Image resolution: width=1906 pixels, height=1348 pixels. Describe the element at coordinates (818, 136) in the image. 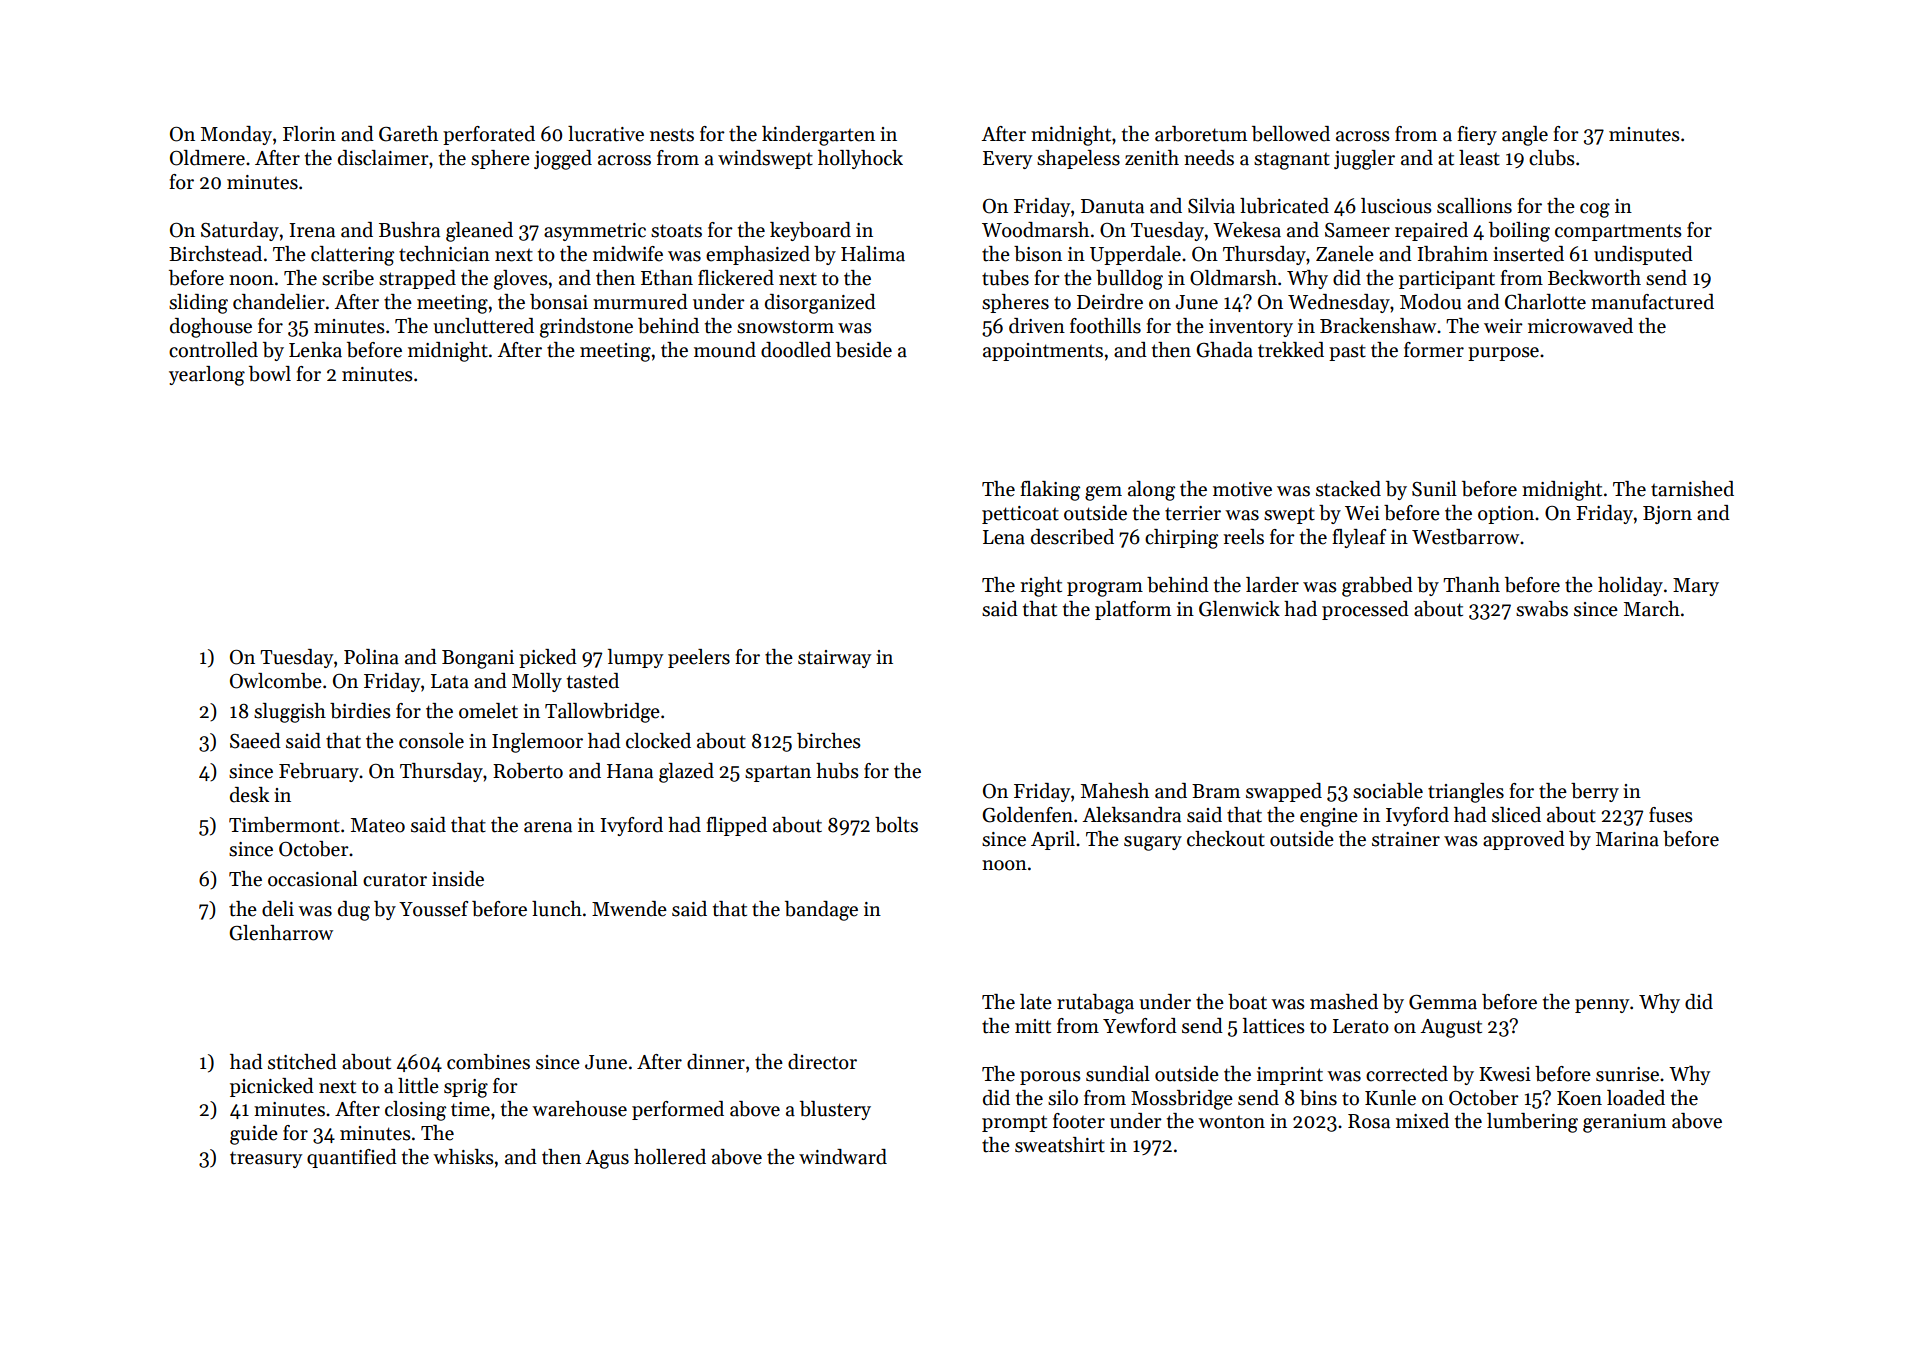

I see `kindergarten` at that location.
